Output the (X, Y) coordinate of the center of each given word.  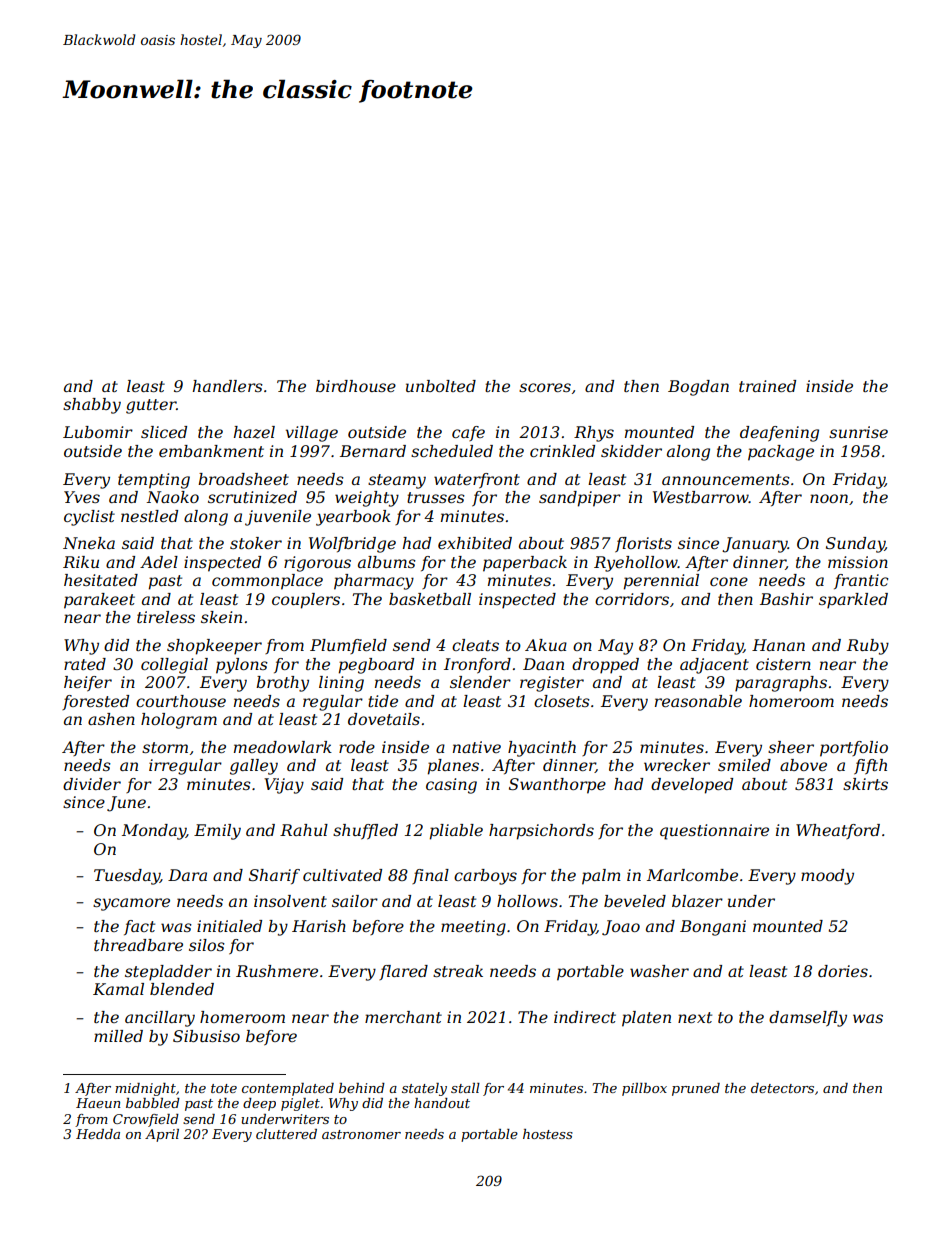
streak (458, 971)
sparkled (853, 601)
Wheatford (838, 831)
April (162, 1135)
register (552, 684)
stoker (256, 543)
